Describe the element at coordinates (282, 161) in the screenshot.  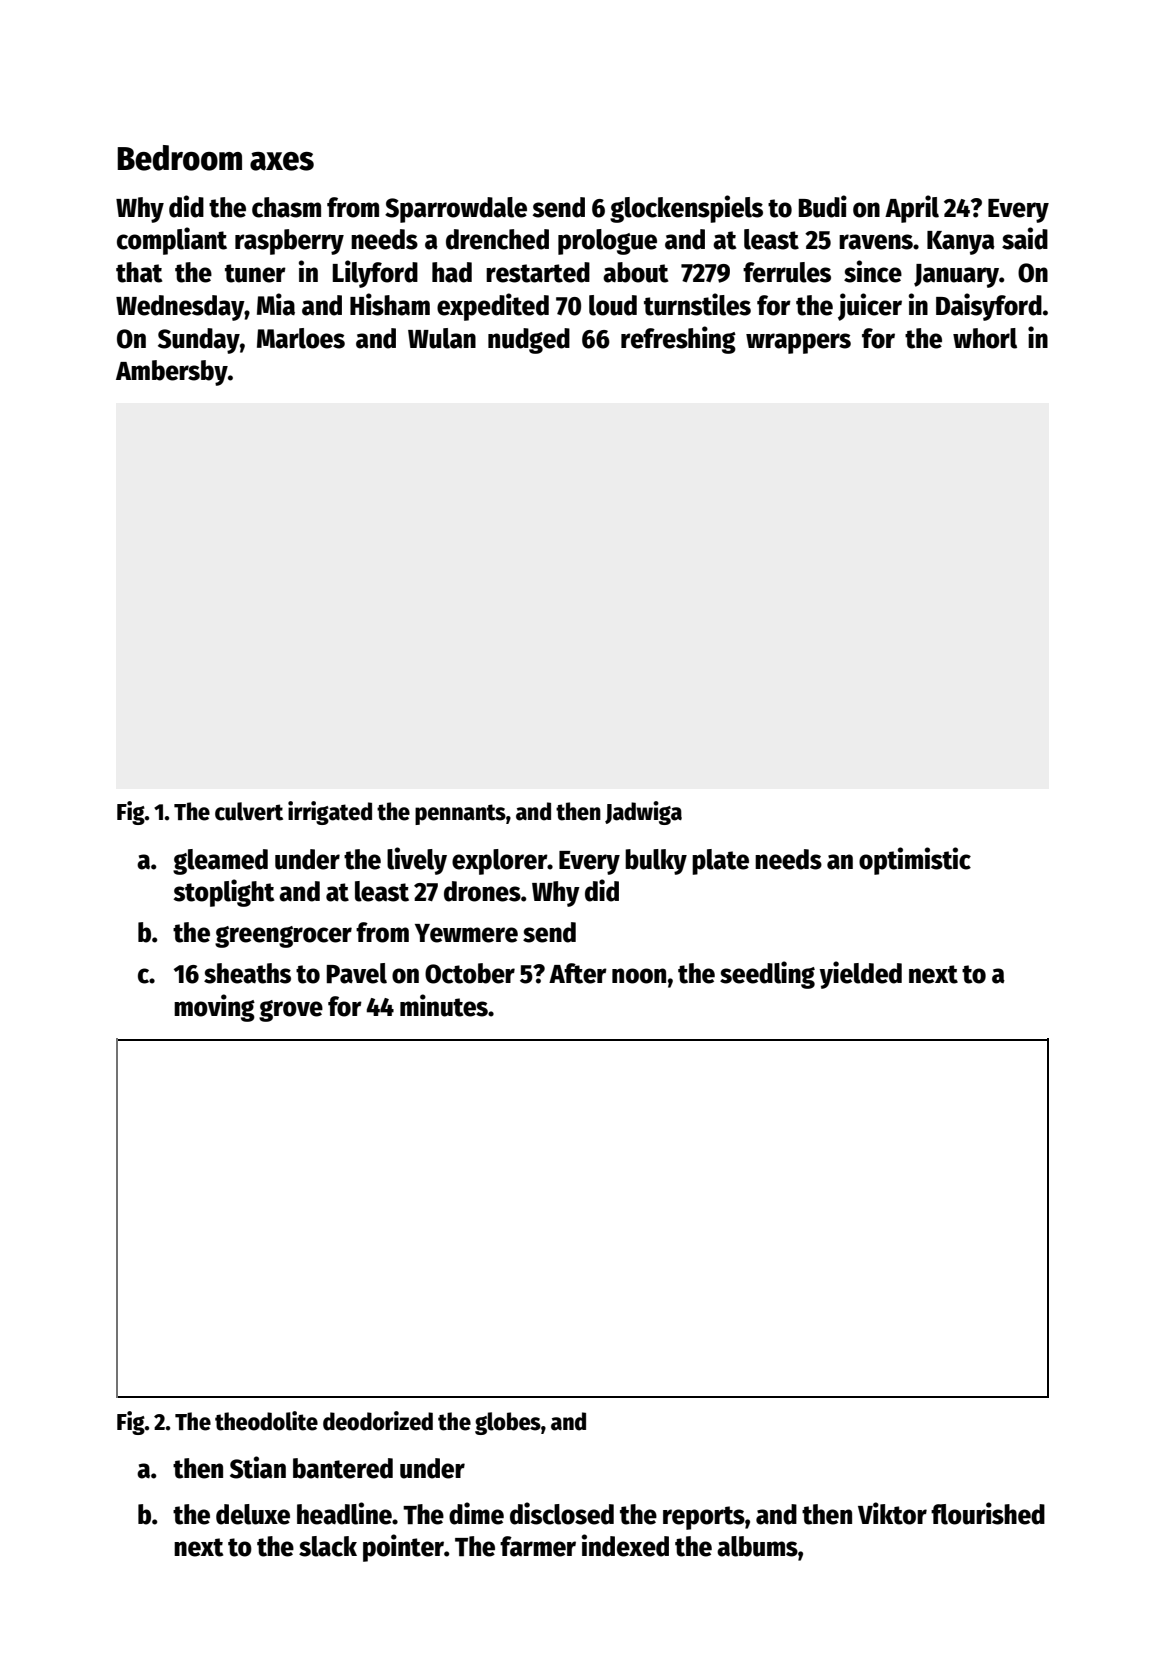
I see `axes` at that location.
